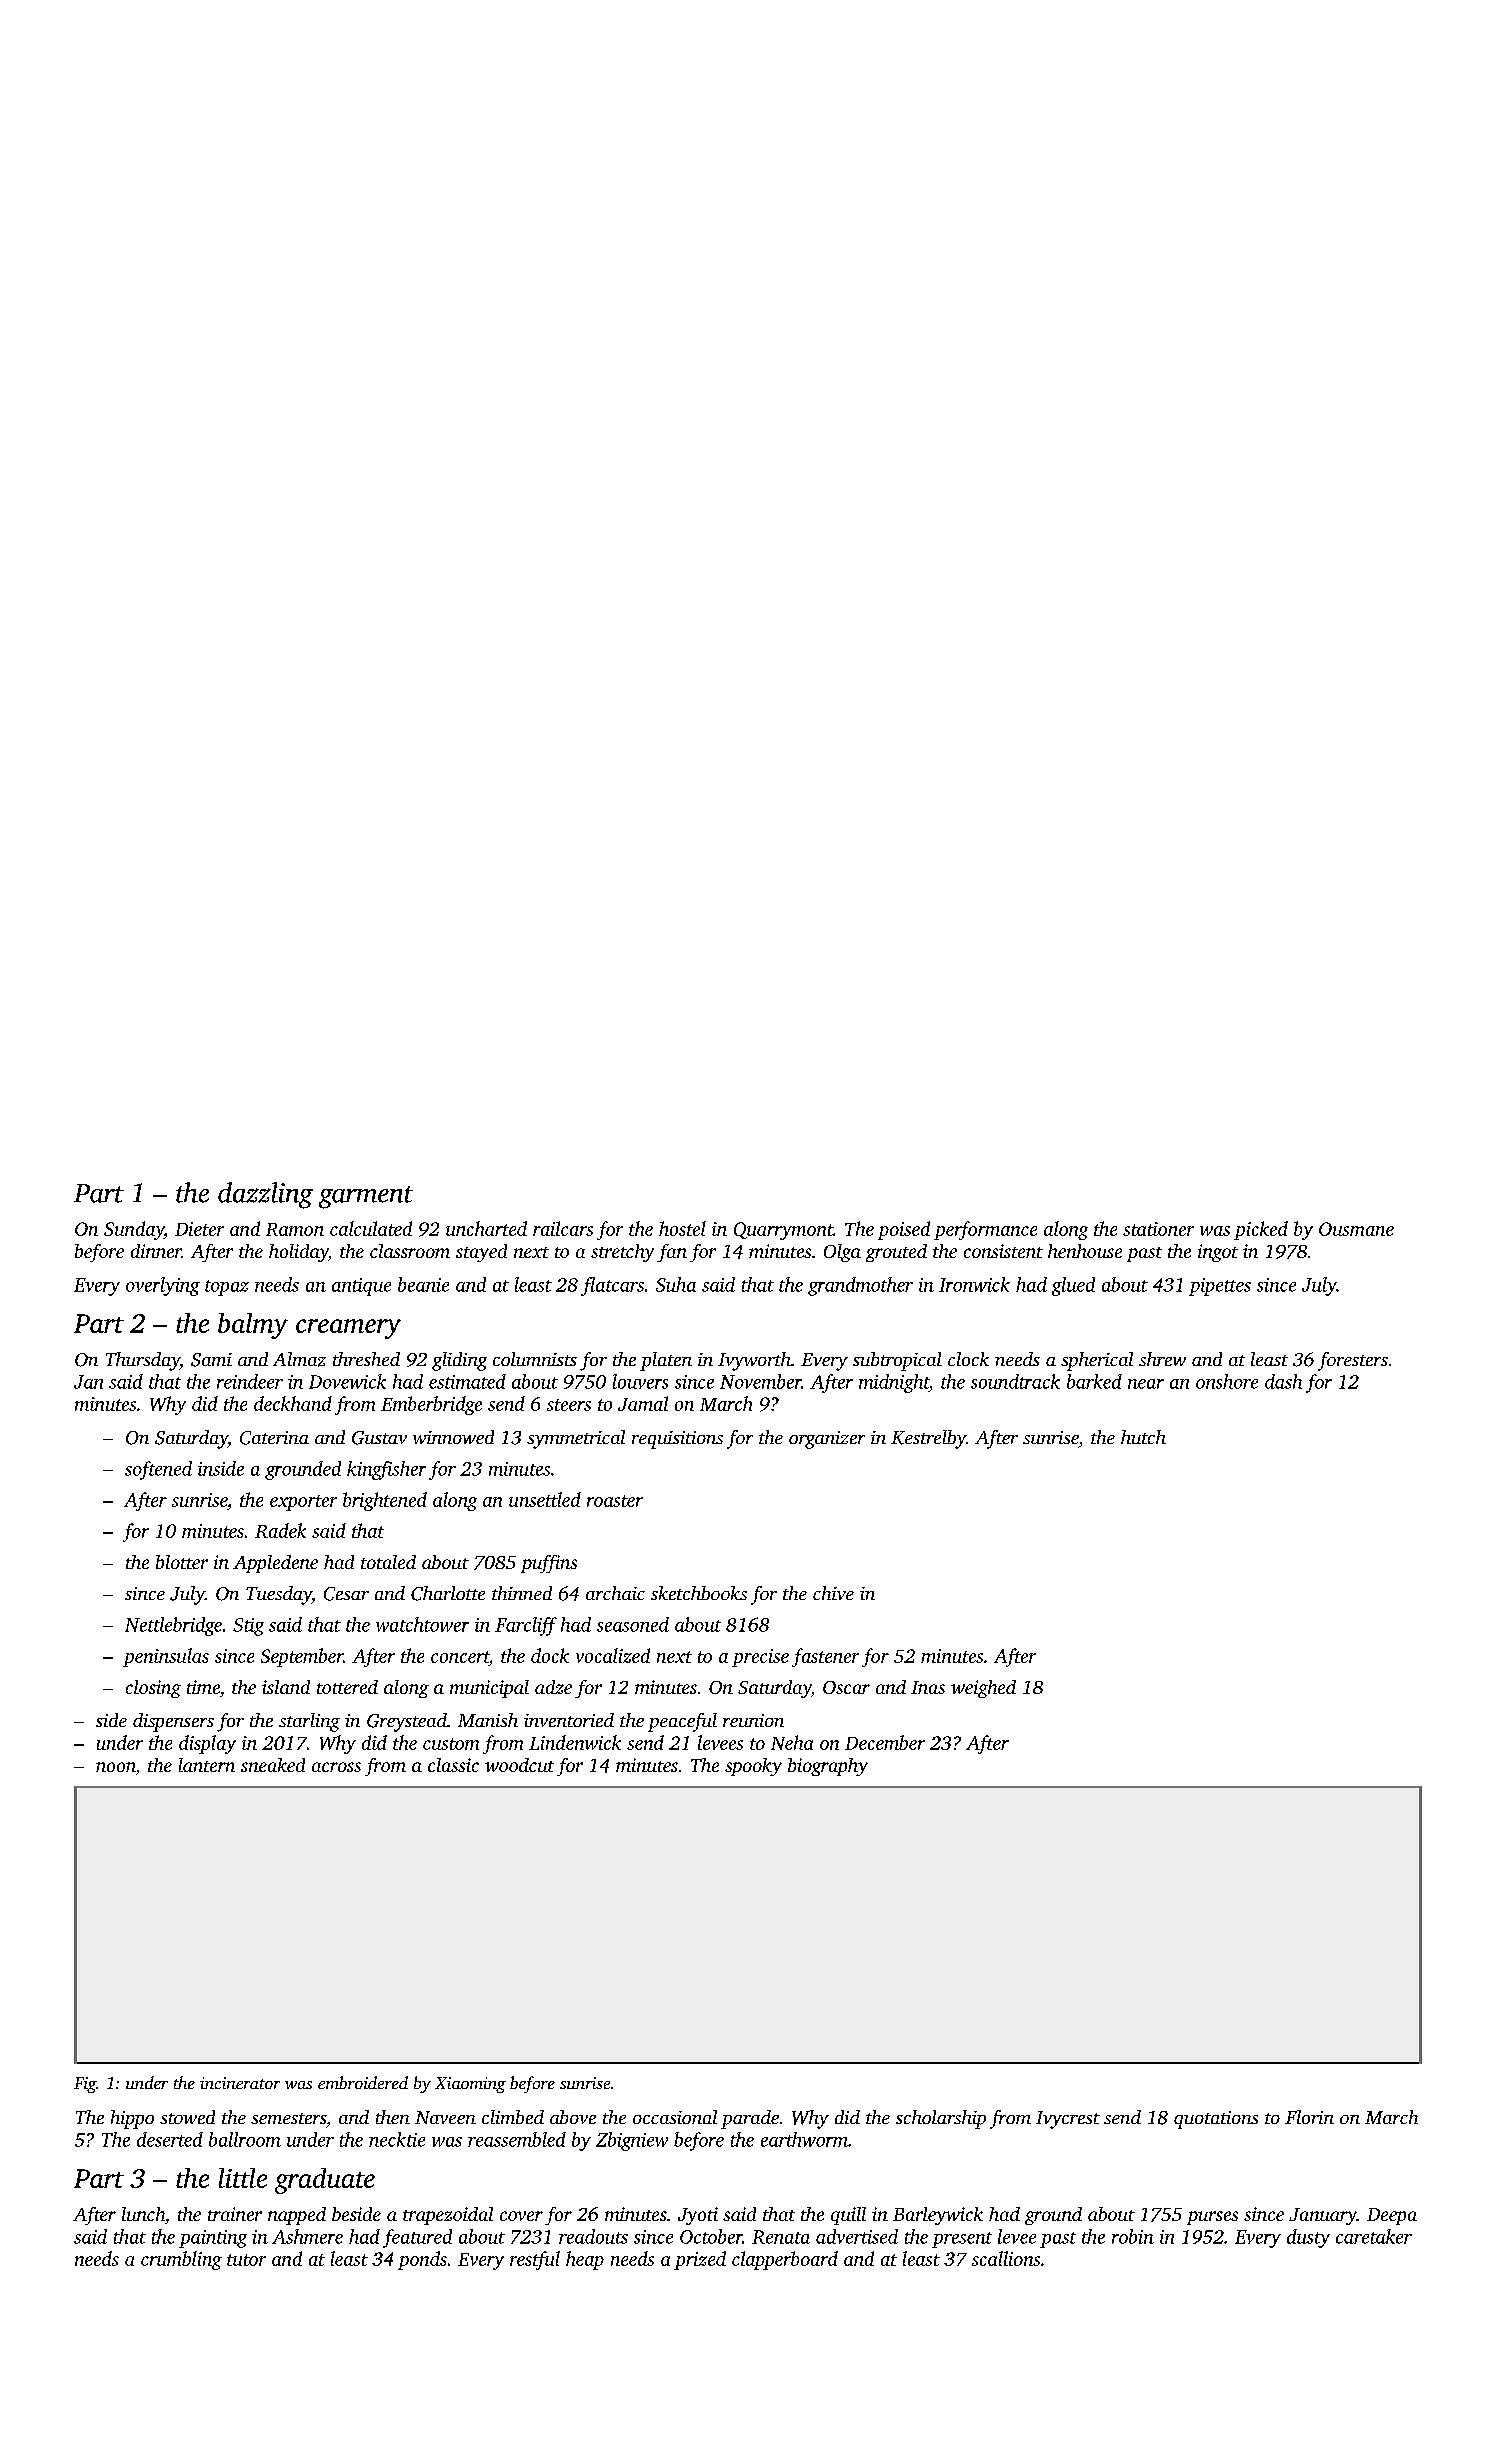 The width and height of the document is (1496, 2464). I want to click on railcars, so click(563, 1228).
